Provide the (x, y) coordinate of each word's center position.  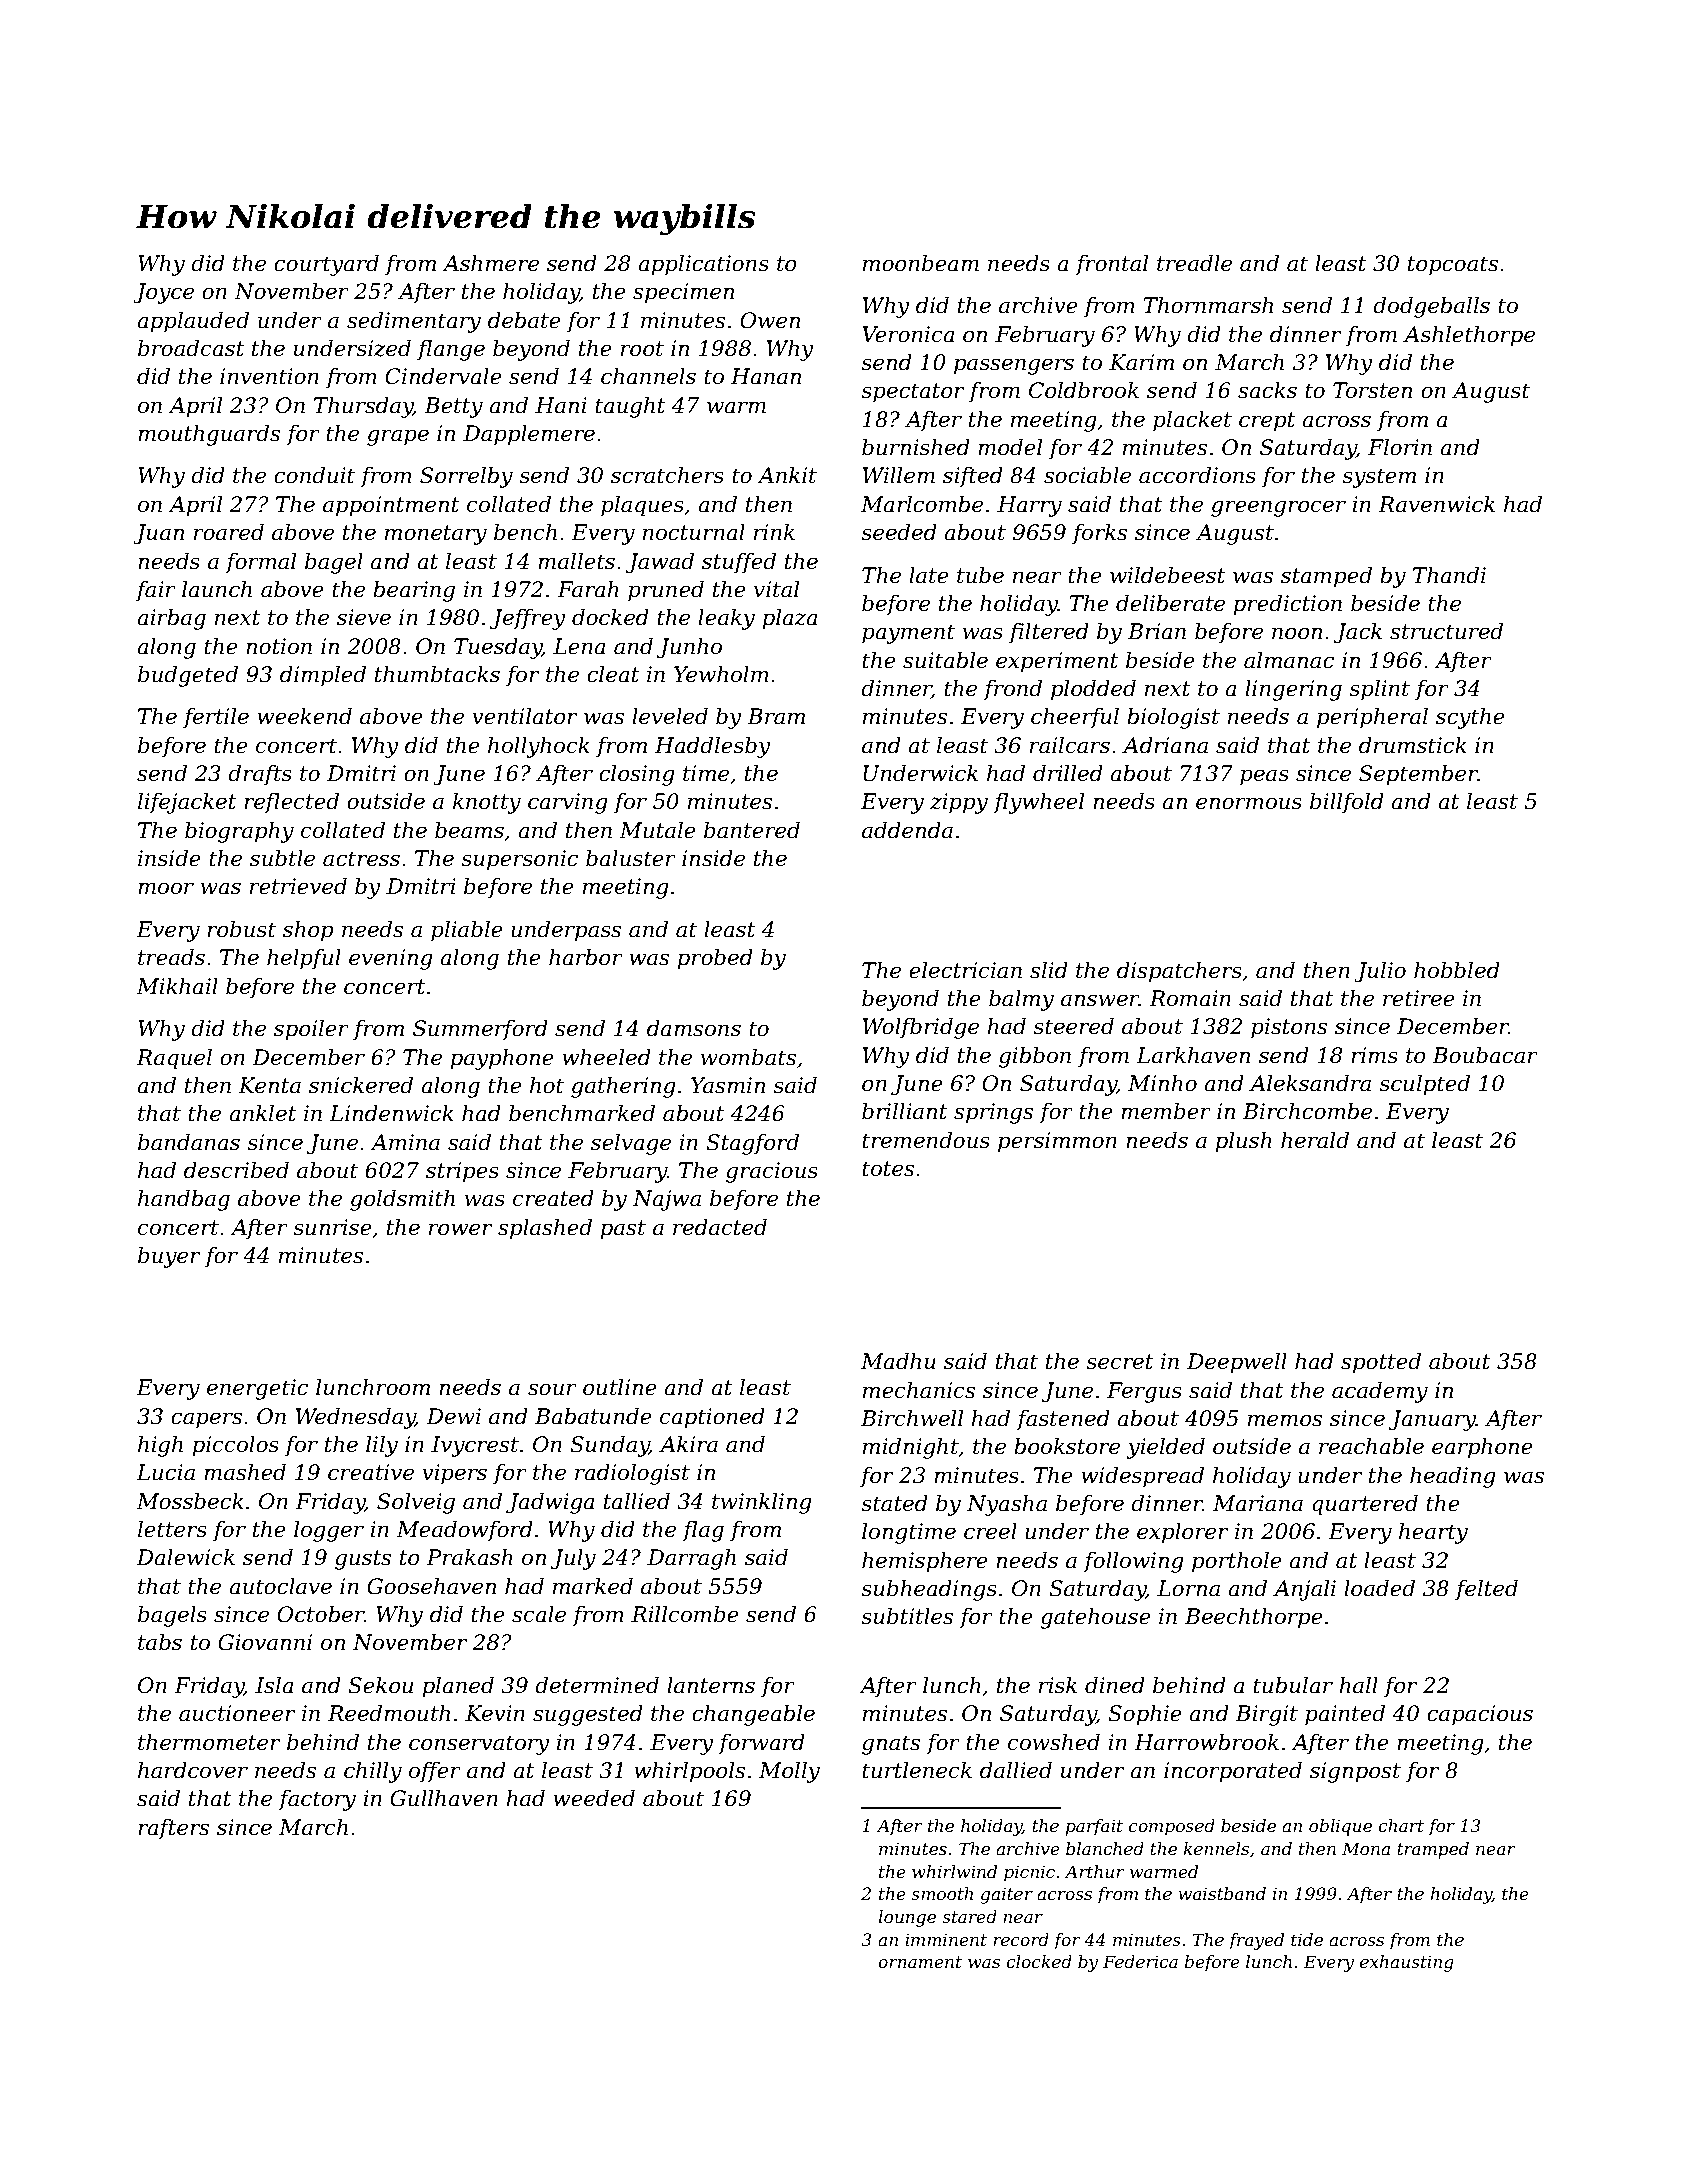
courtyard (326, 265)
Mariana (1258, 1503)
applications (703, 265)
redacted (720, 1227)
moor (166, 888)
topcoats (1453, 266)
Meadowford (464, 1531)
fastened (1063, 1420)
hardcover (193, 1770)
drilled (1068, 773)
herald (1315, 1140)
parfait (1094, 1827)
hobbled (1457, 970)
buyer (169, 1257)
